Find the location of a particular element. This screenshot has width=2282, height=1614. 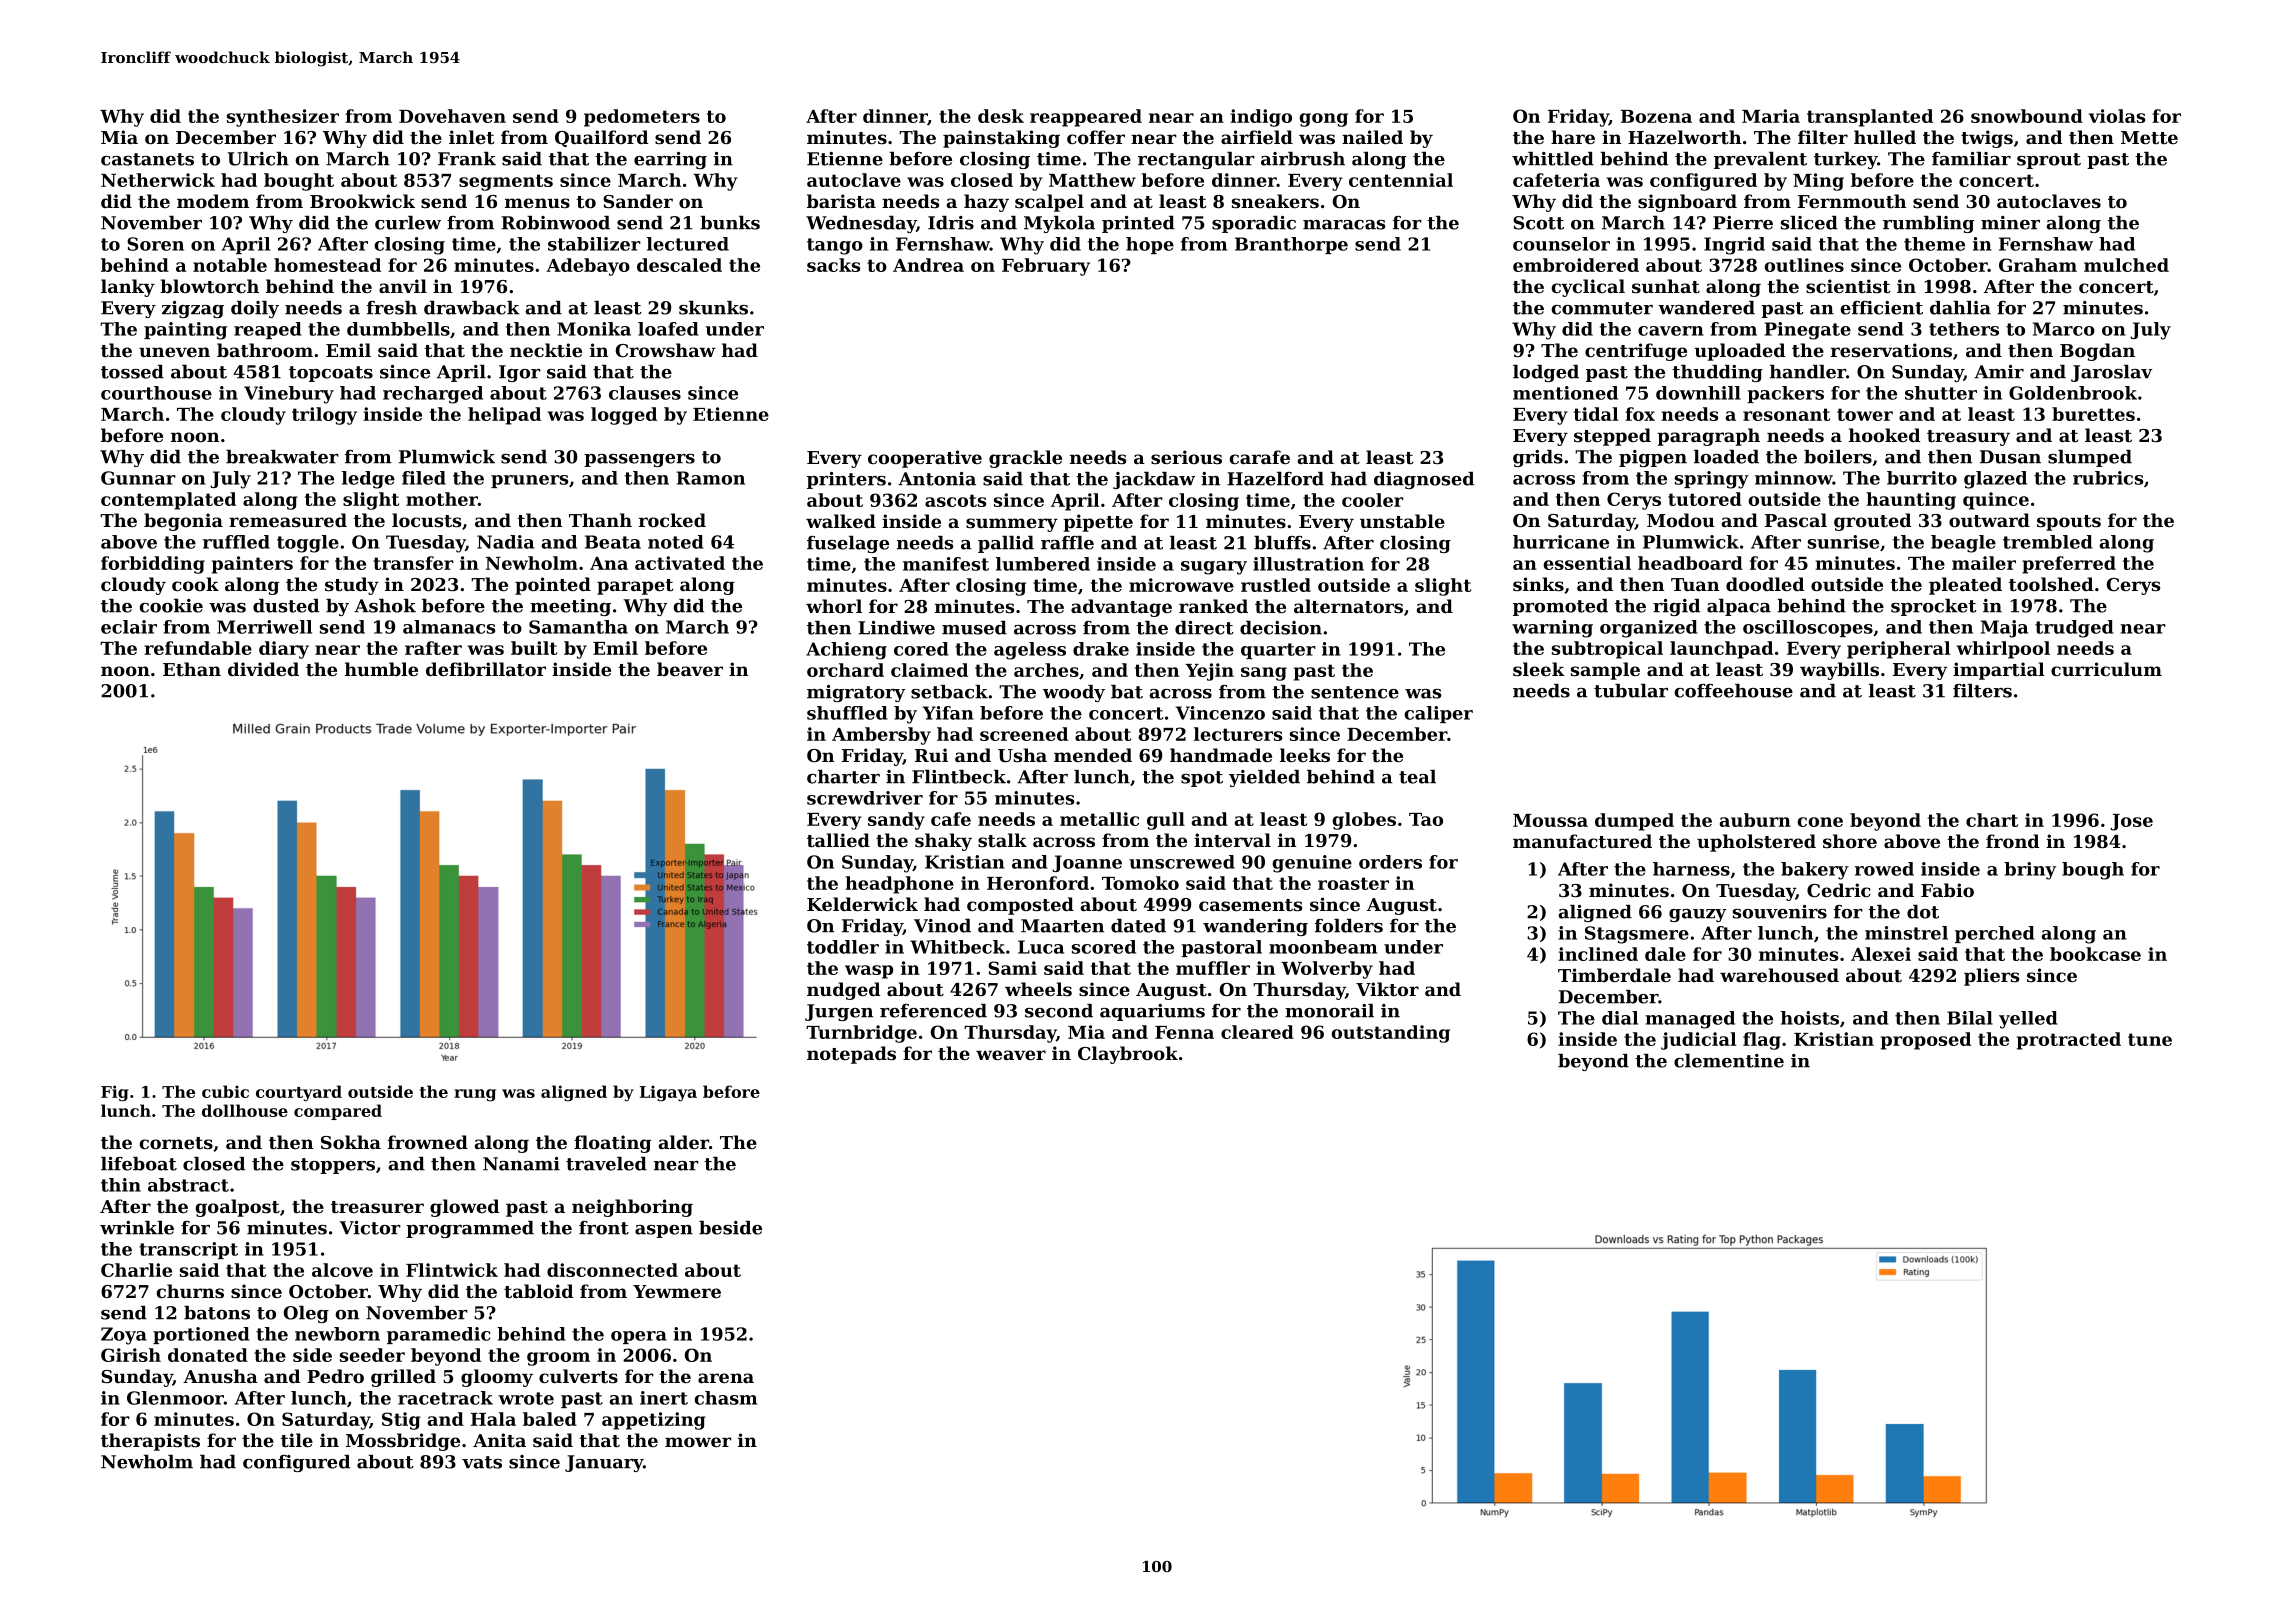

therapists is located at coordinates (150, 1442).
